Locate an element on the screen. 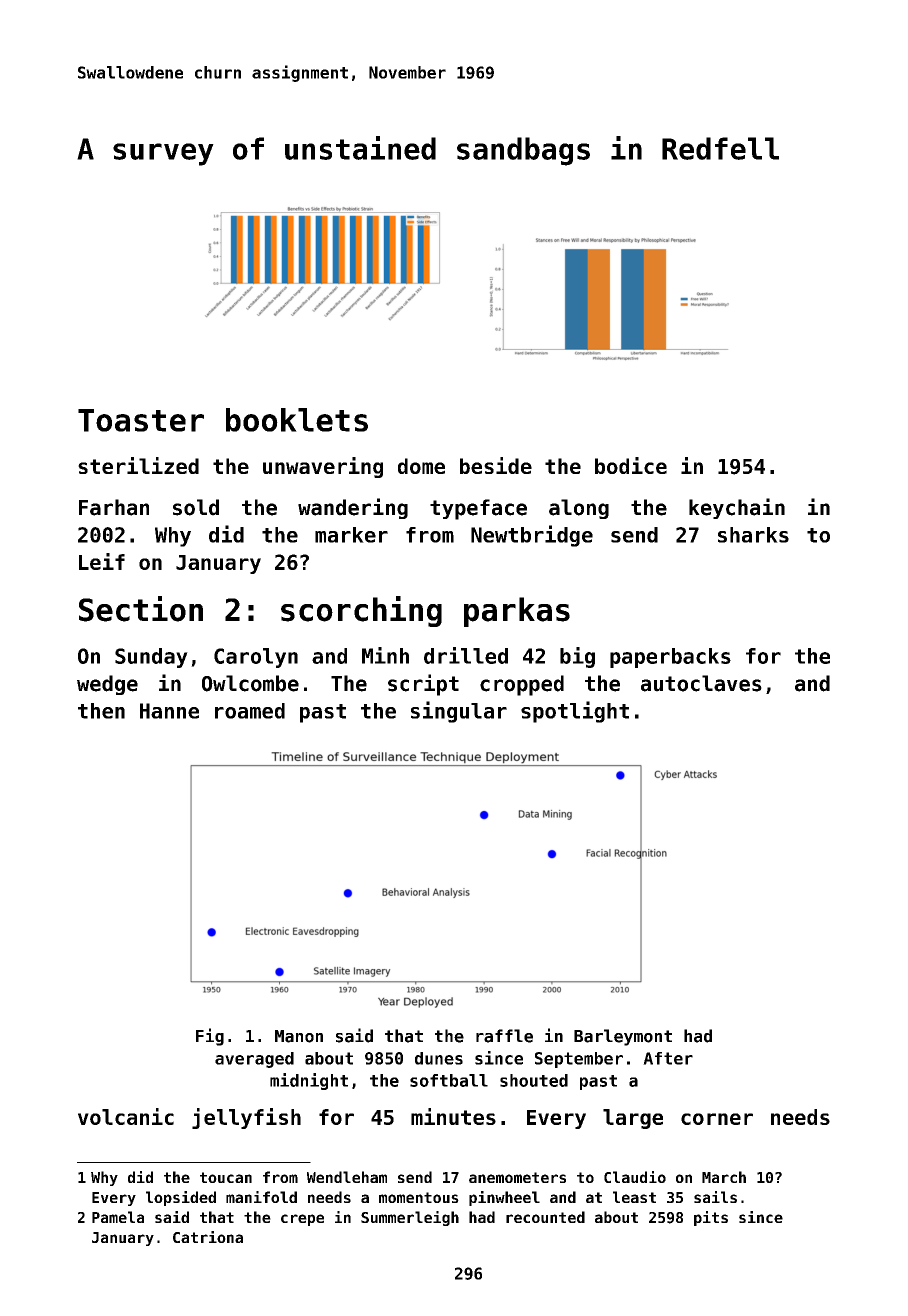  Toaster is located at coordinates (141, 420).
